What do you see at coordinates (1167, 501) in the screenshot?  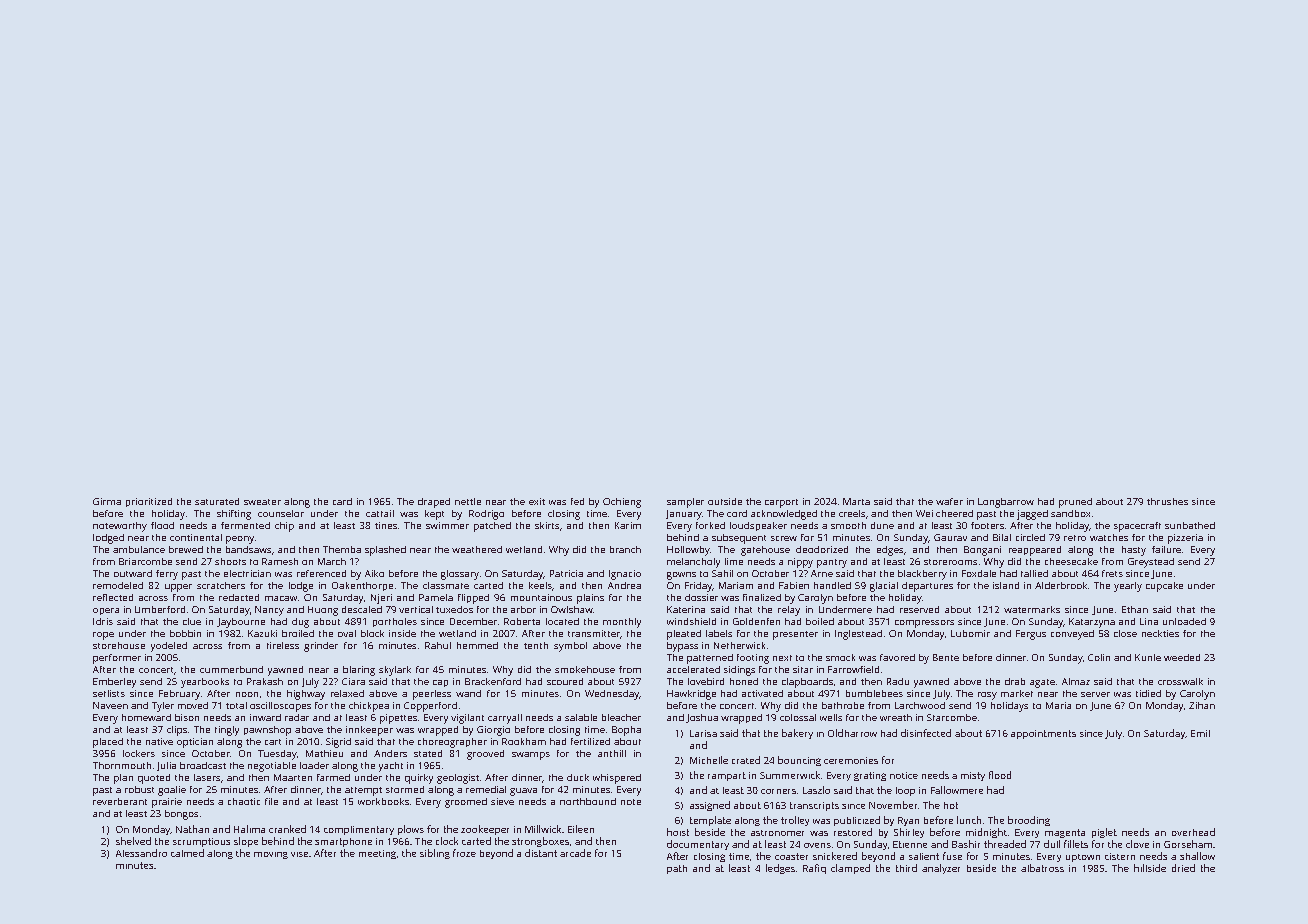 I see `thrushes` at bounding box center [1167, 501].
